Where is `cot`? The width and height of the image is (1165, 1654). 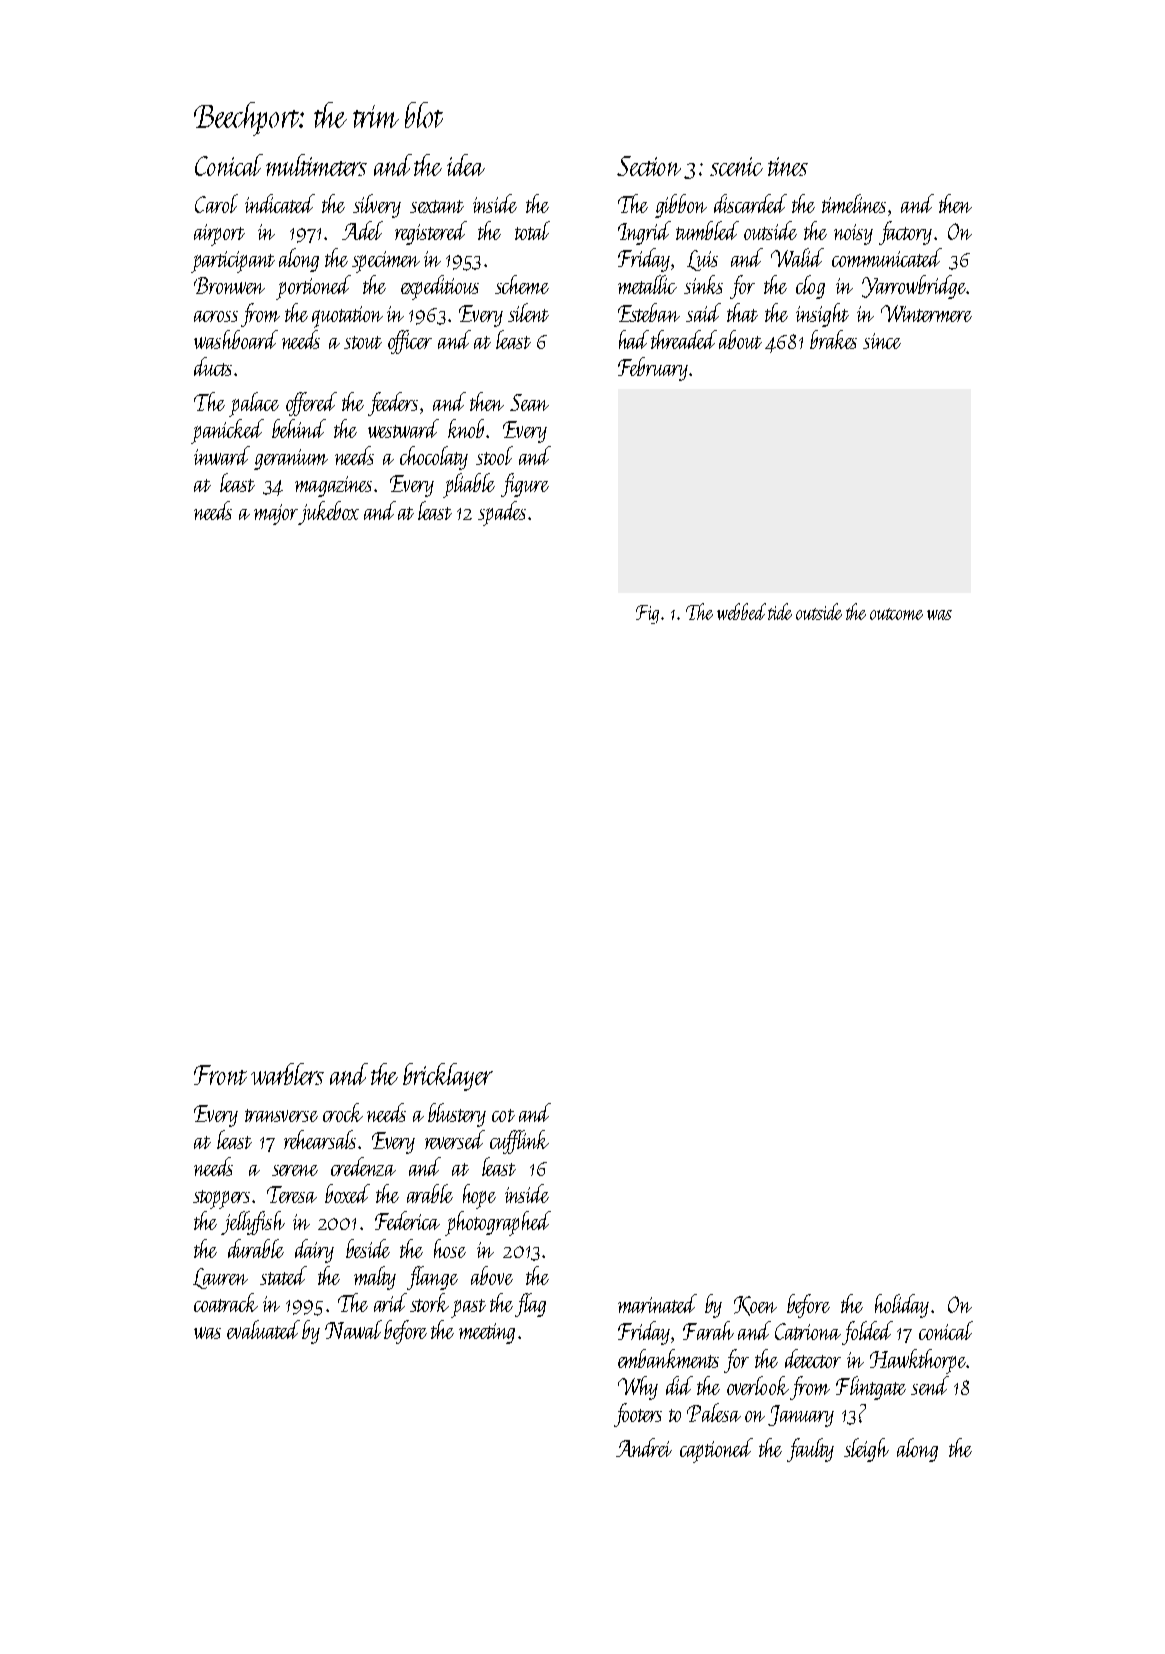
cot is located at coordinates (503, 1115).
